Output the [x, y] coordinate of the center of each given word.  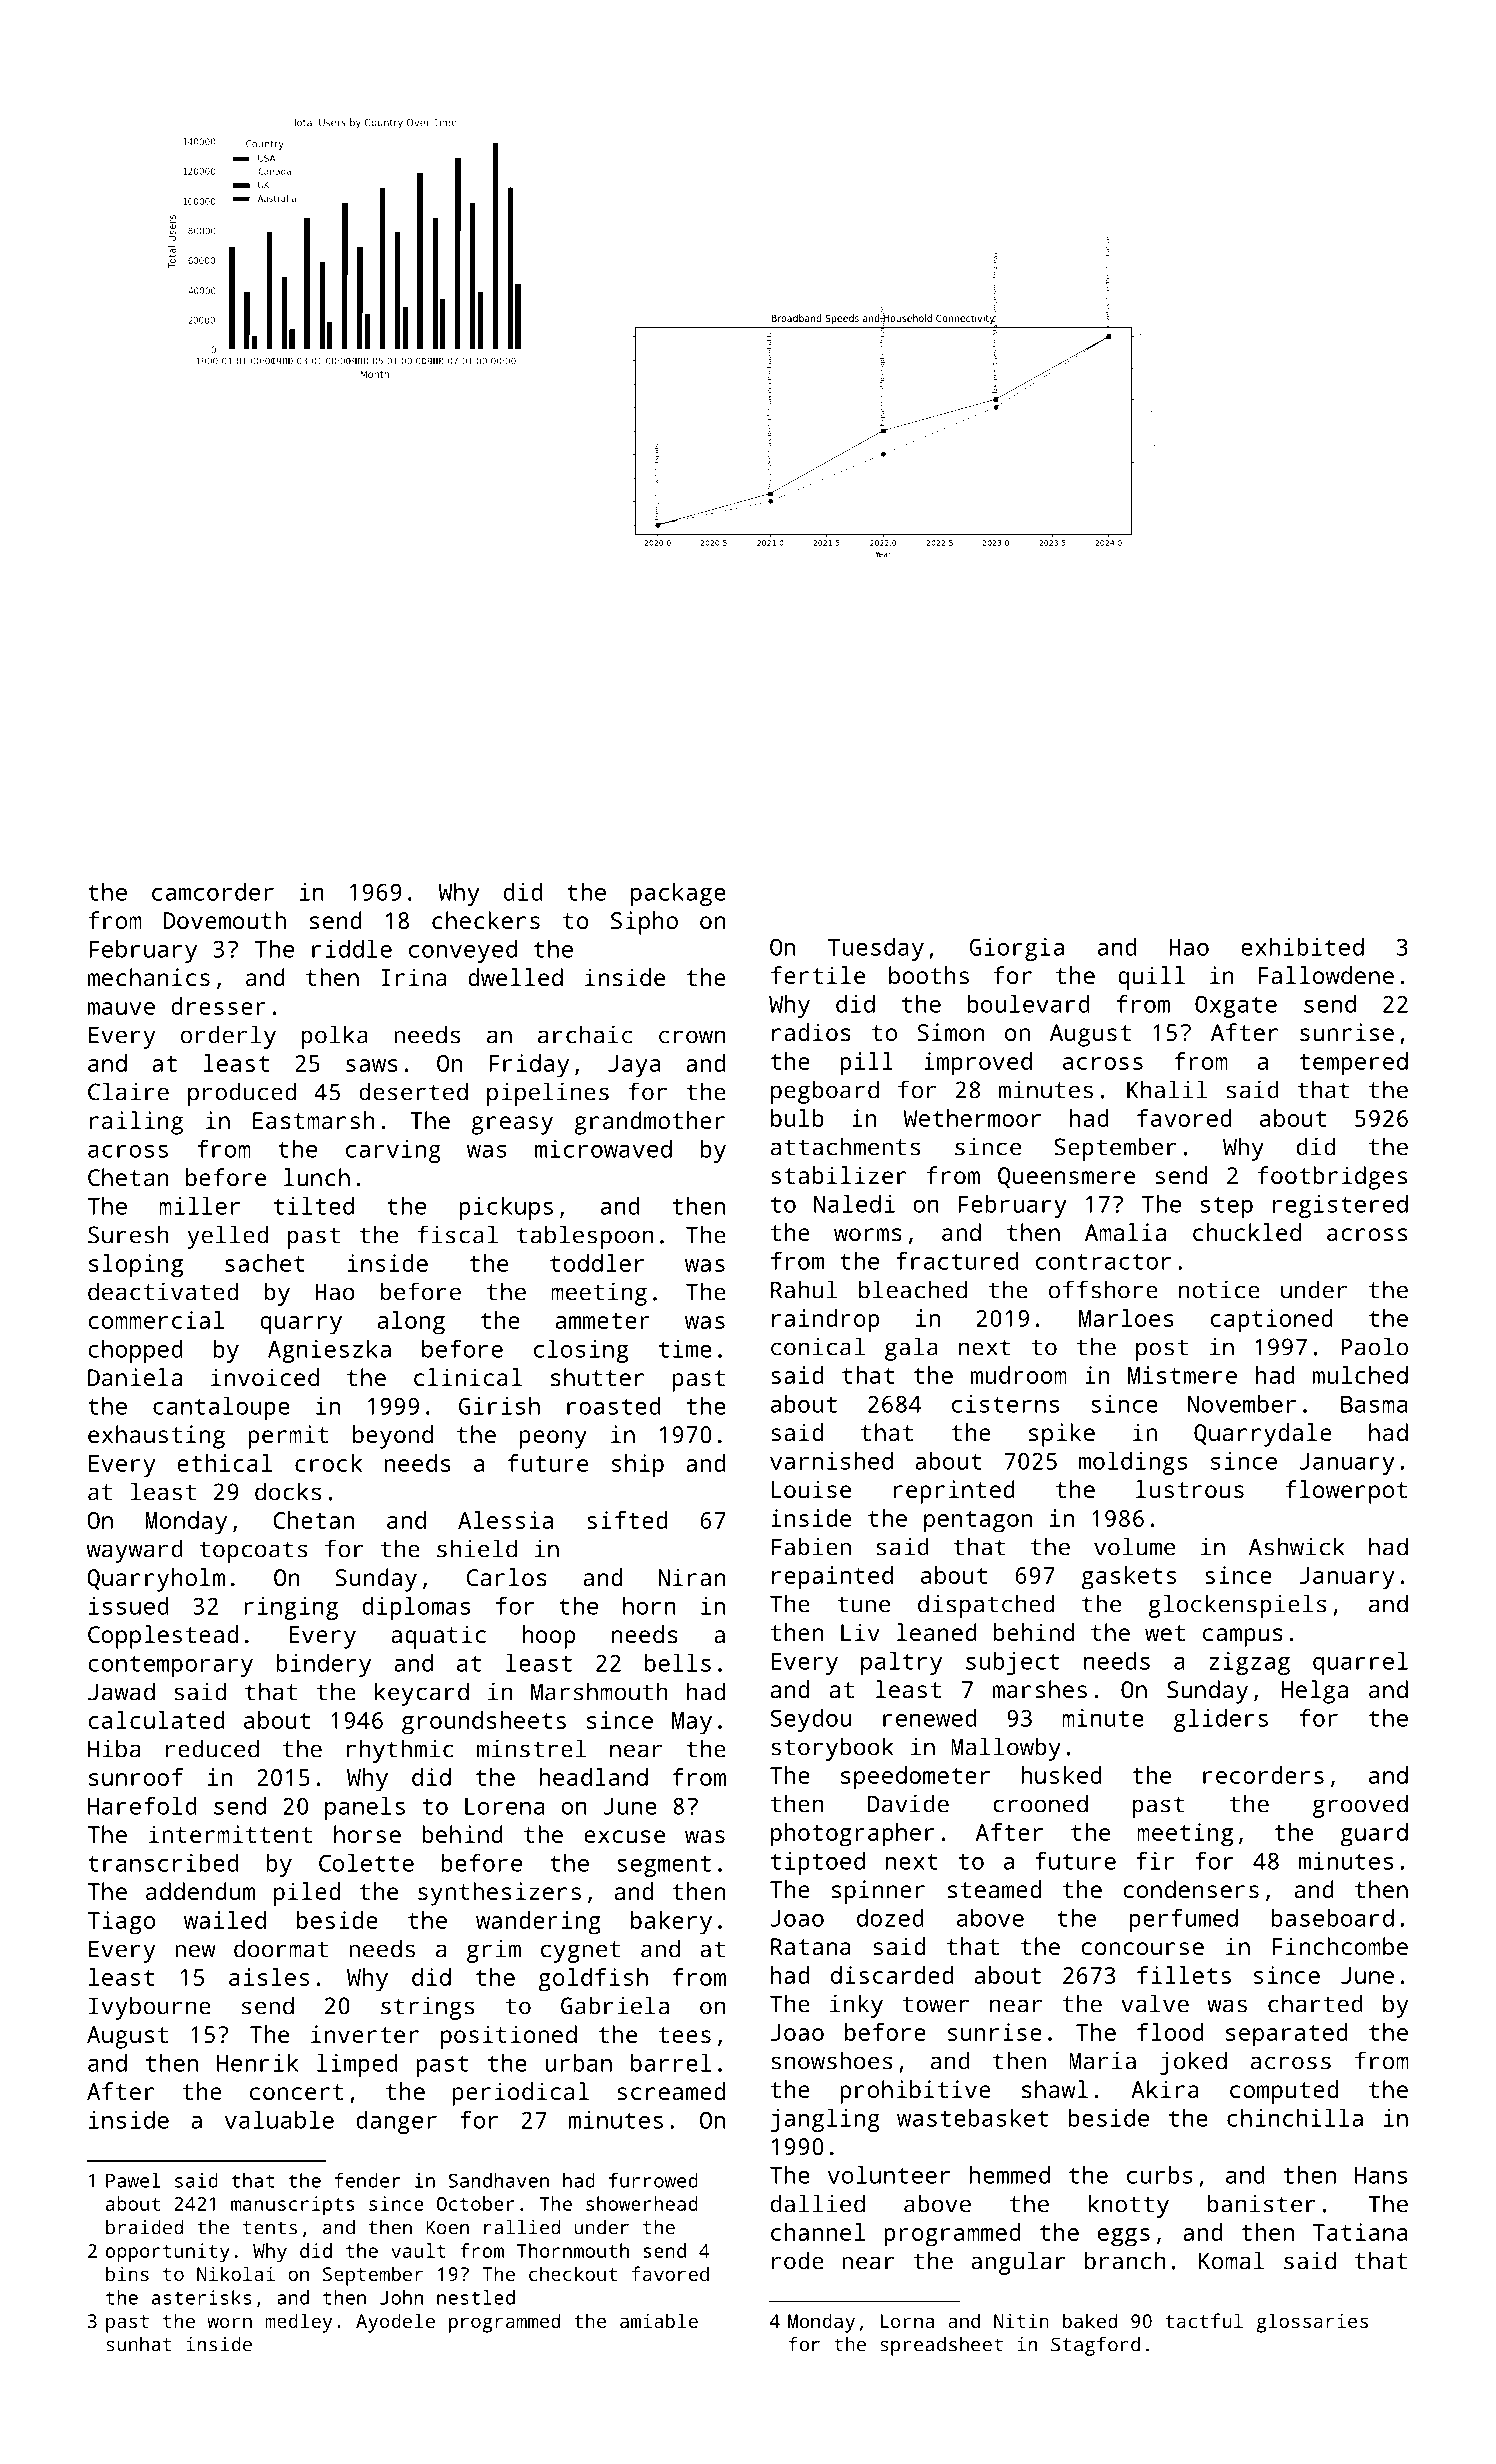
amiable [659, 2320]
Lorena [504, 1806]
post [1162, 1350]
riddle [352, 949]
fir [1155, 1861]
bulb [797, 1118]
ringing [291, 1608]
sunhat [139, 2344]
